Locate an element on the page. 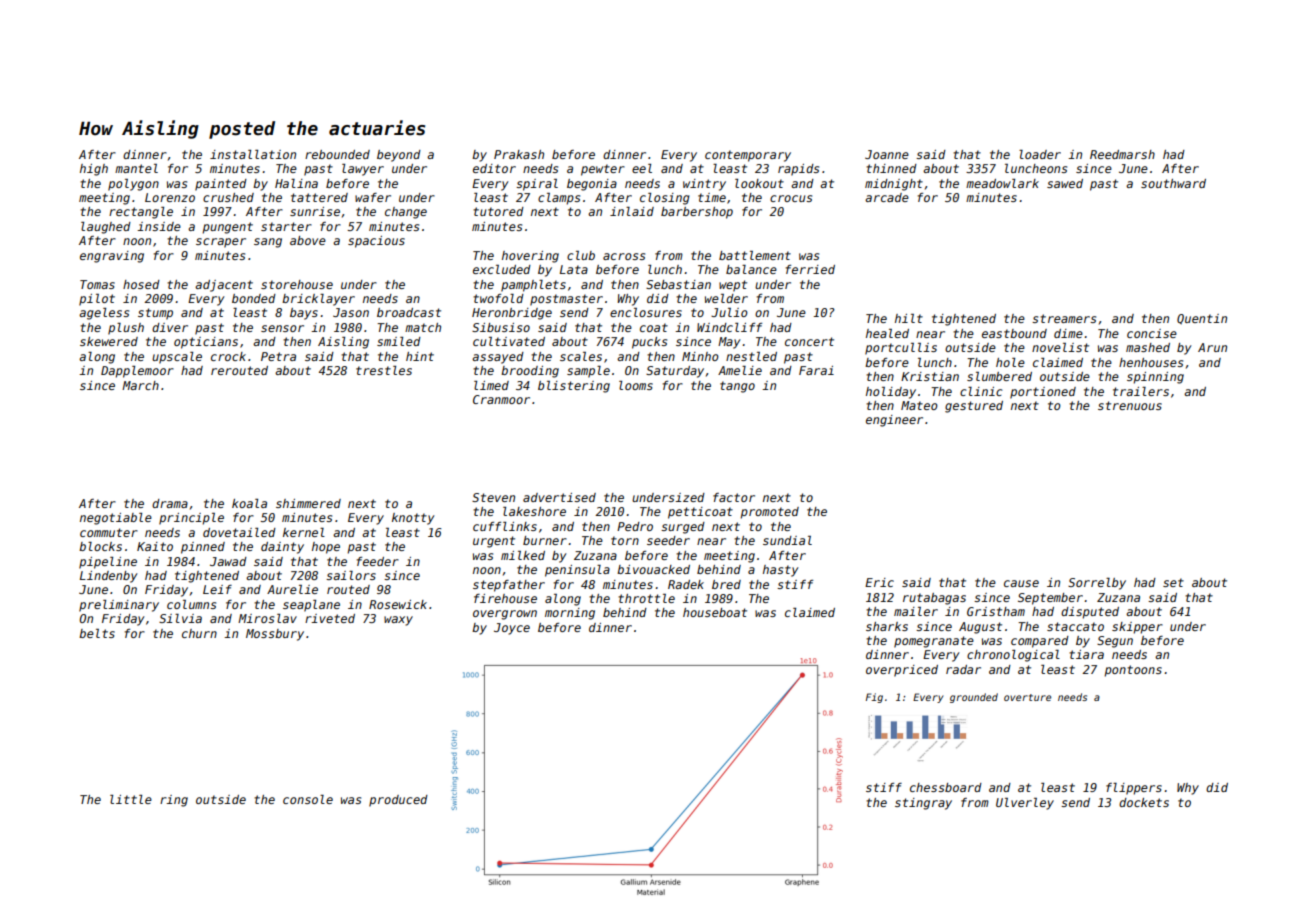 This page has height=924, width=1308. loader is located at coordinates (1040, 154).
